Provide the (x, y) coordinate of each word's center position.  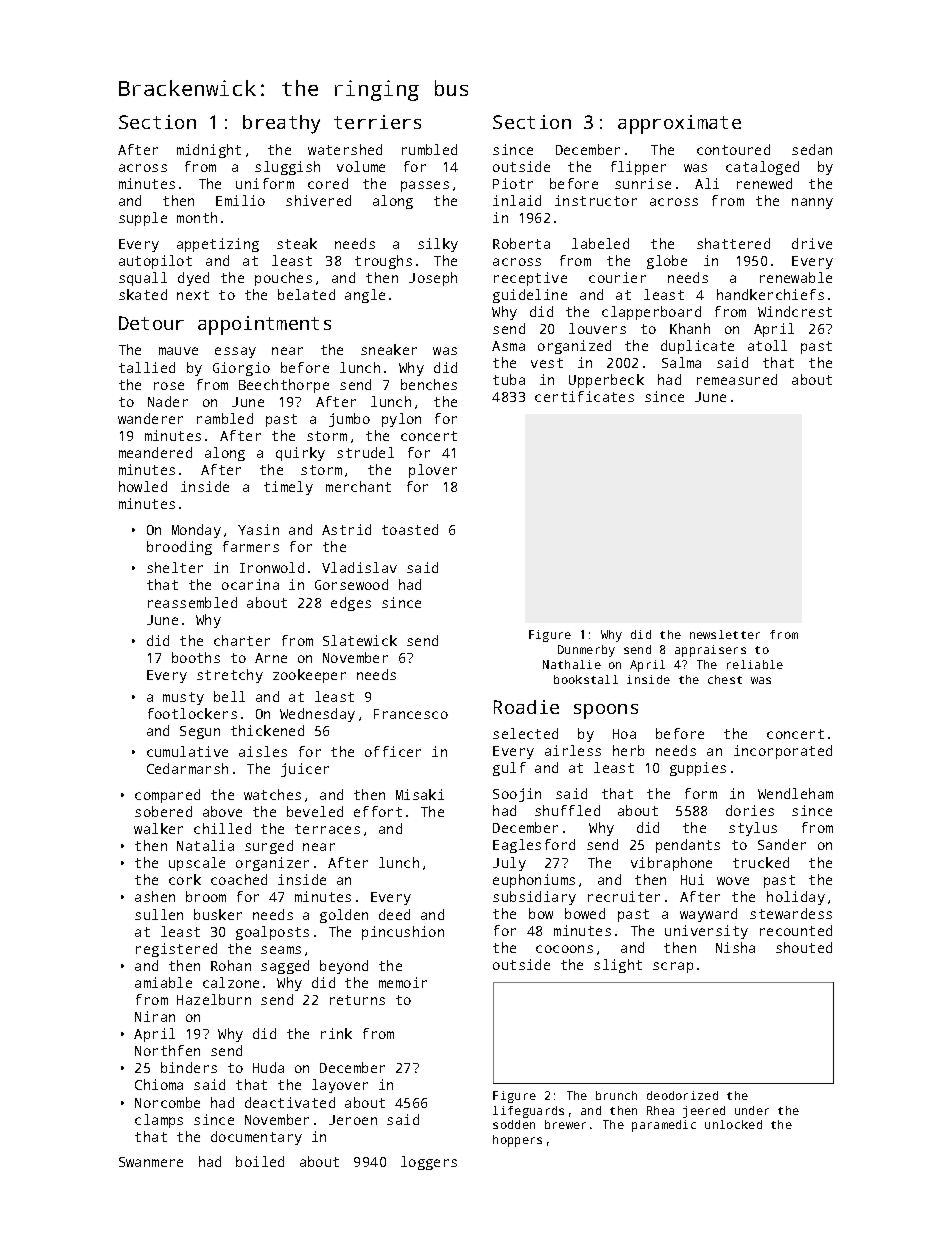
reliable (755, 664)
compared (167, 796)
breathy (281, 124)
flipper (638, 168)
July (509, 864)
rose (169, 386)
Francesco (411, 714)
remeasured (737, 379)
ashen (155, 896)
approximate (679, 124)
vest (547, 363)
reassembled (192, 602)
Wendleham (795, 793)
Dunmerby (586, 651)
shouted (804, 947)
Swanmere (151, 1162)
